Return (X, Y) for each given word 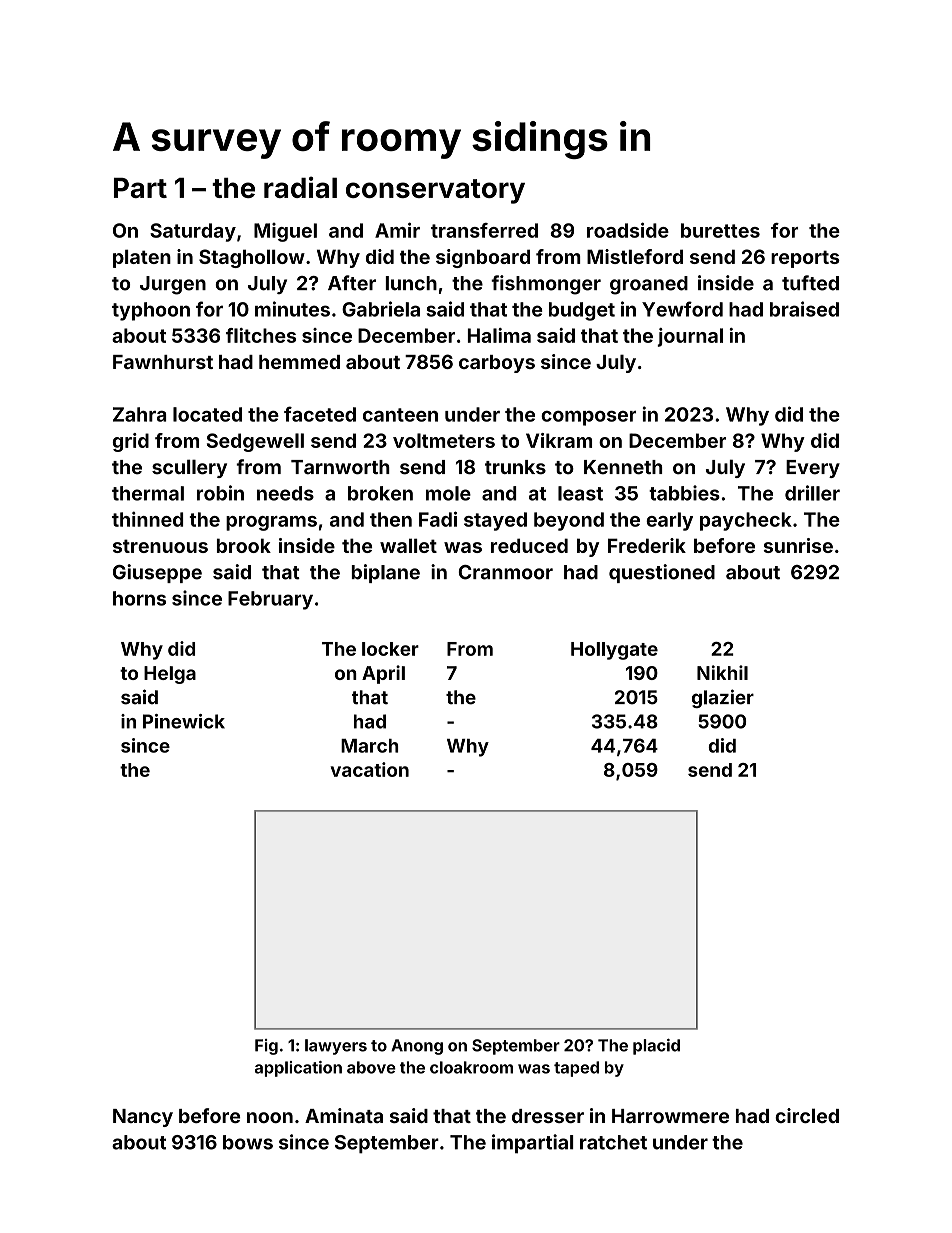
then (391, 519)
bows (248, 1142)
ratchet (613, 1142)
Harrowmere (670, 1116)
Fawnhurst (163, 362)
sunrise (798, 545)
